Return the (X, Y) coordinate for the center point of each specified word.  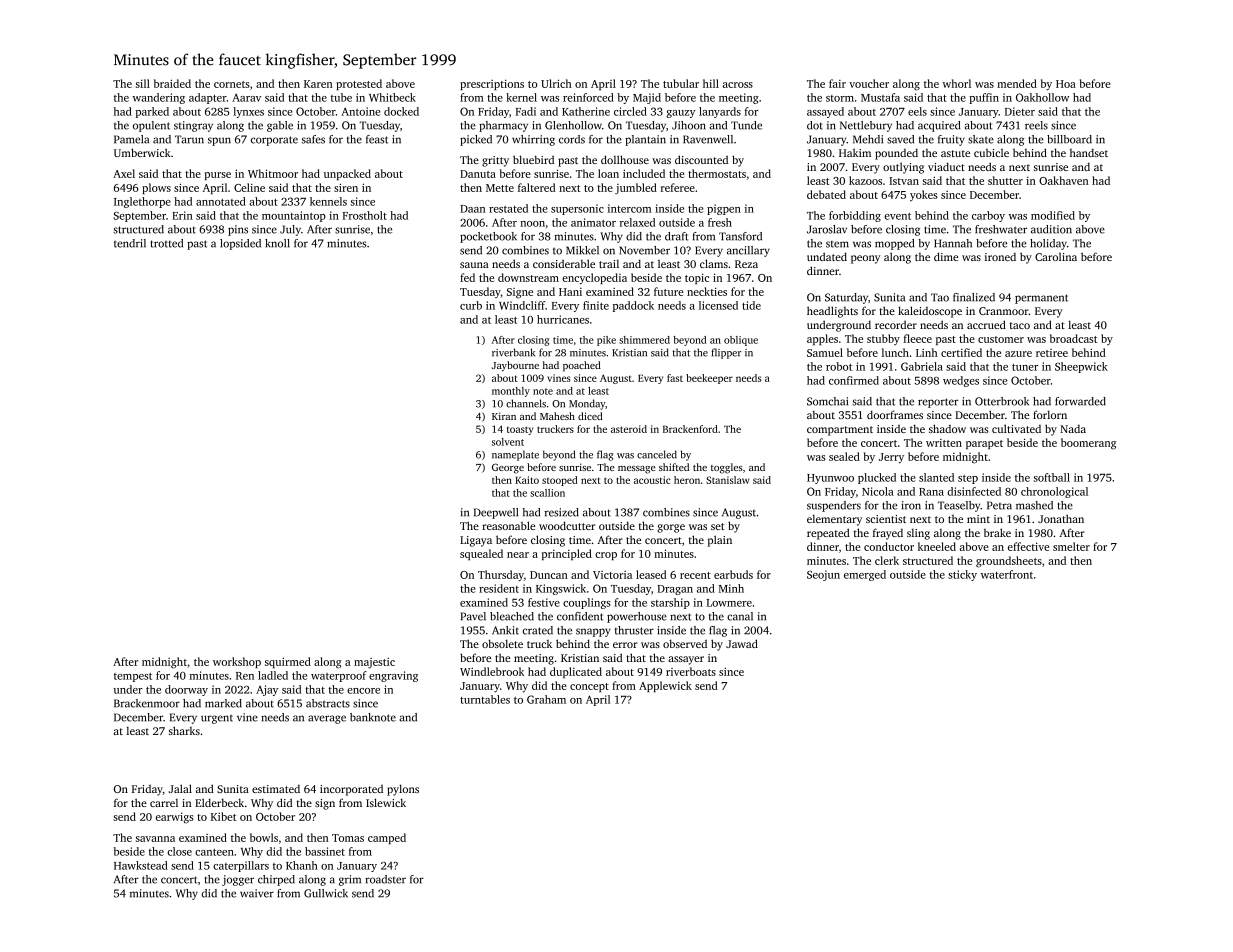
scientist (886, 519)
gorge (671, 528)
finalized (974, 297)
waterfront (1007, 574)
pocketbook (488, 237)
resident (499, 588)
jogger (238, 880)
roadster (385, 879)
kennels (328, 201)
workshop (237, 662)
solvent (508, 442)
